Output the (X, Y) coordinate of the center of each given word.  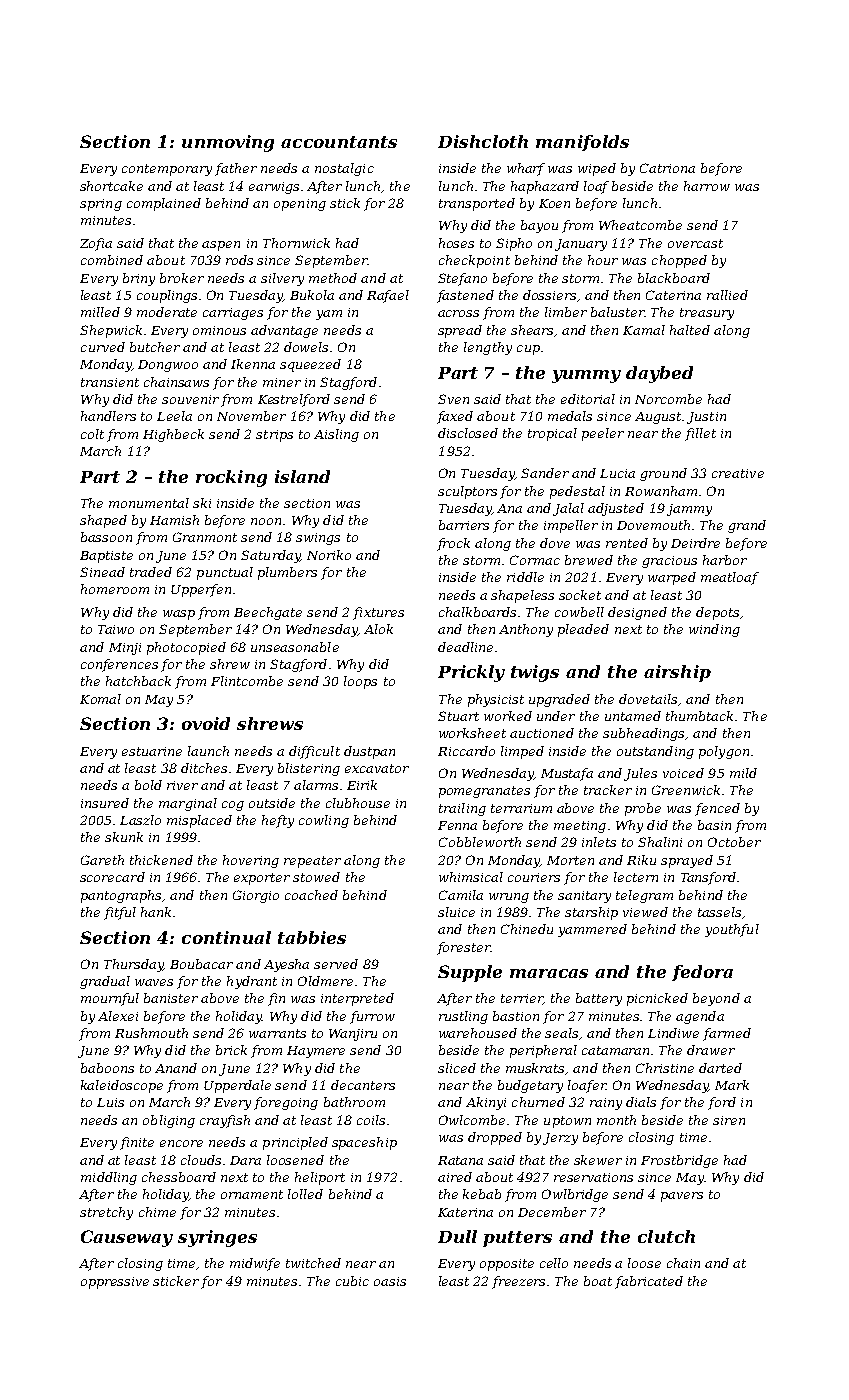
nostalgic (344, 169)
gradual (105, 982)
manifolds (582, 143)
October (734, 842)
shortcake (111, 186)
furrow (372, 1017)
